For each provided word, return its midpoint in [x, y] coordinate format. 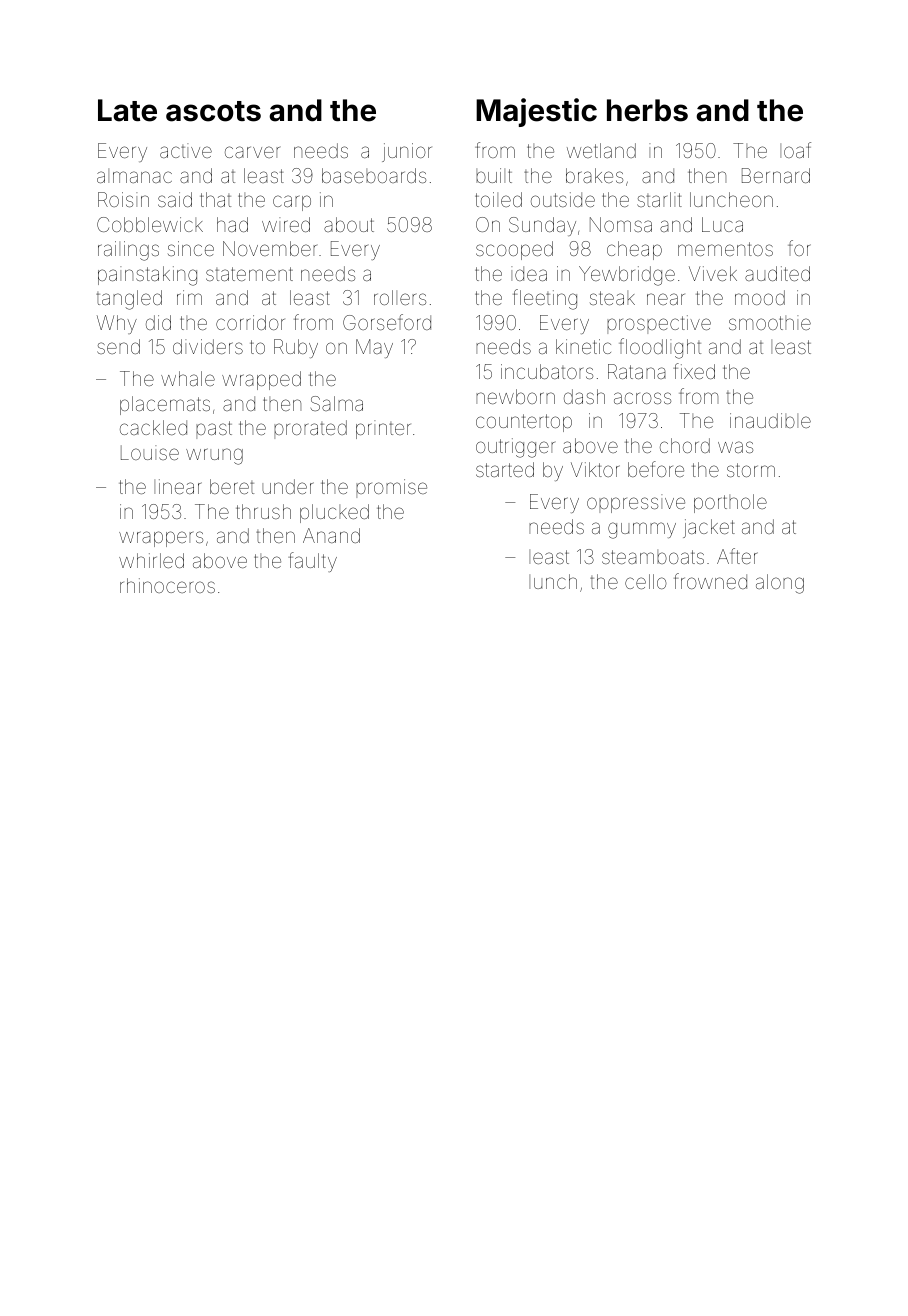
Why [117, 324]
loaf [795, 150]
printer [383, 429]
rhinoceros [167, 585]
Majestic [536, 112]
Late [127, 110]
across [642, 398]
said [175, 199]
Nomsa [621, 224]
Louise [150, 452]
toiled [498, 199]
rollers [400, 297]
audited [777, 273]
